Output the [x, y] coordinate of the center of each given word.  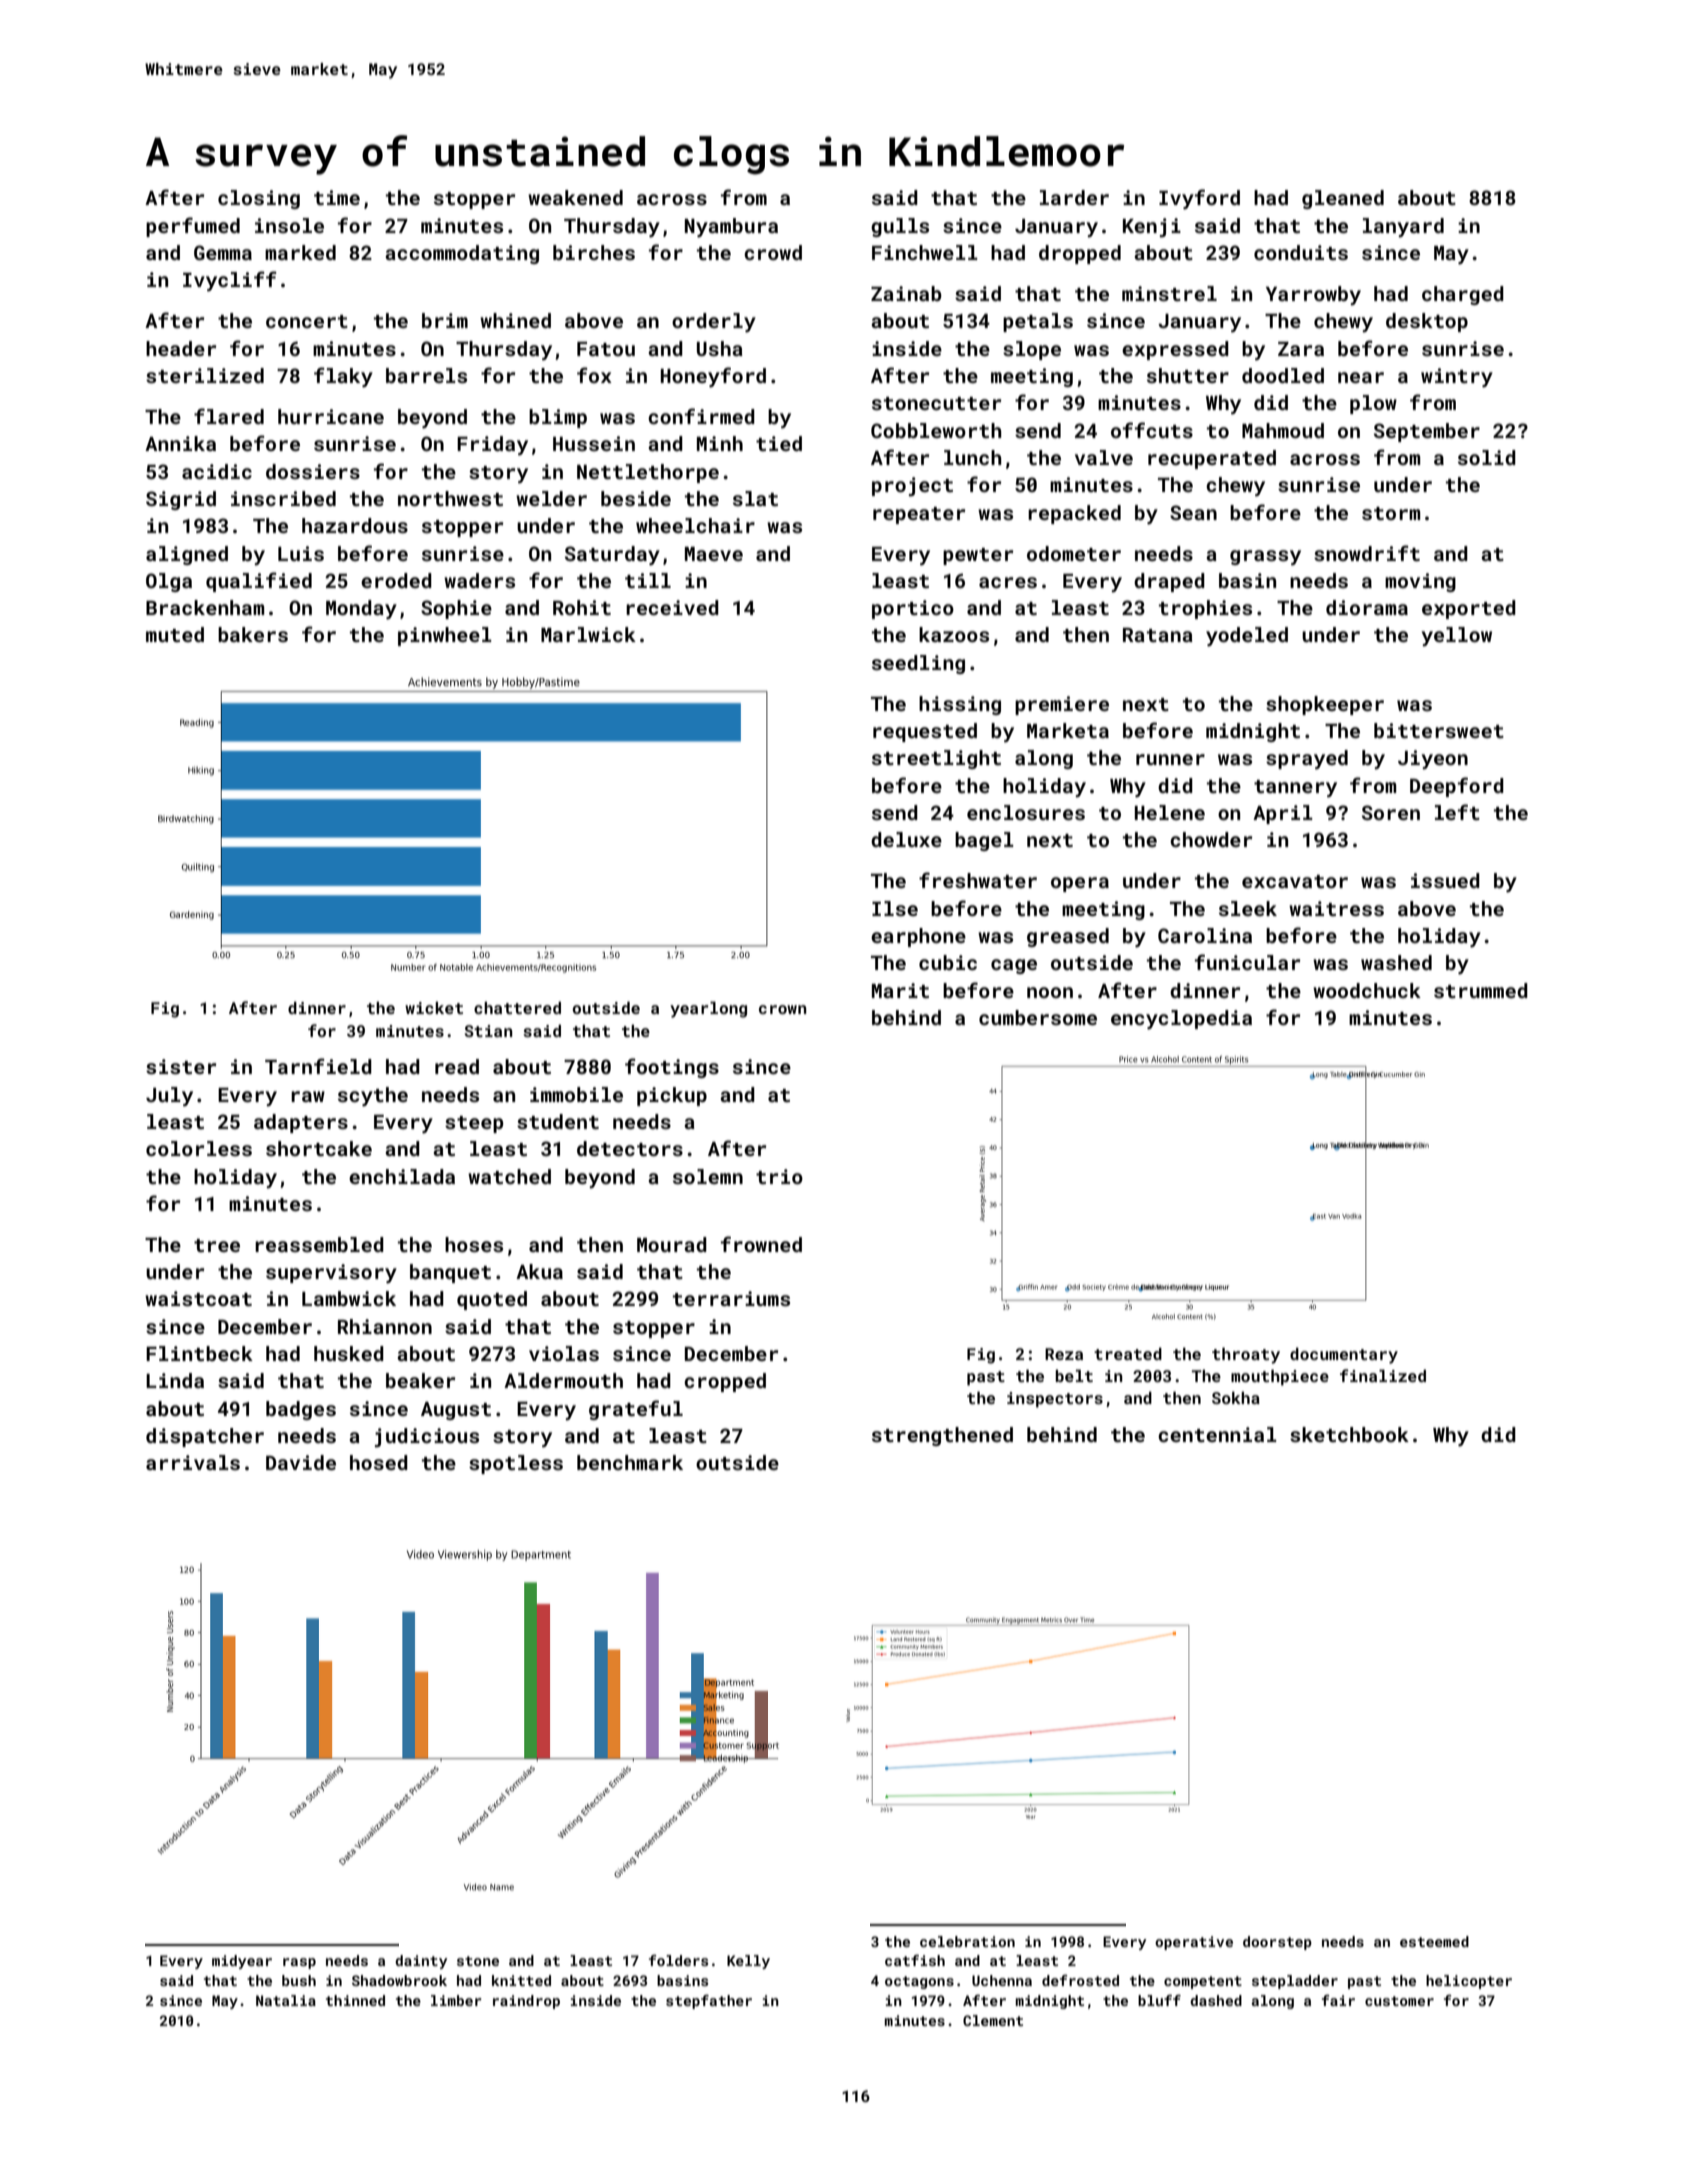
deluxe [906, 839]
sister [181, 1066]
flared [229, 416]
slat [755, 498]
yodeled [1247, 637]
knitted [521, 1980]
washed [1396, 962]
